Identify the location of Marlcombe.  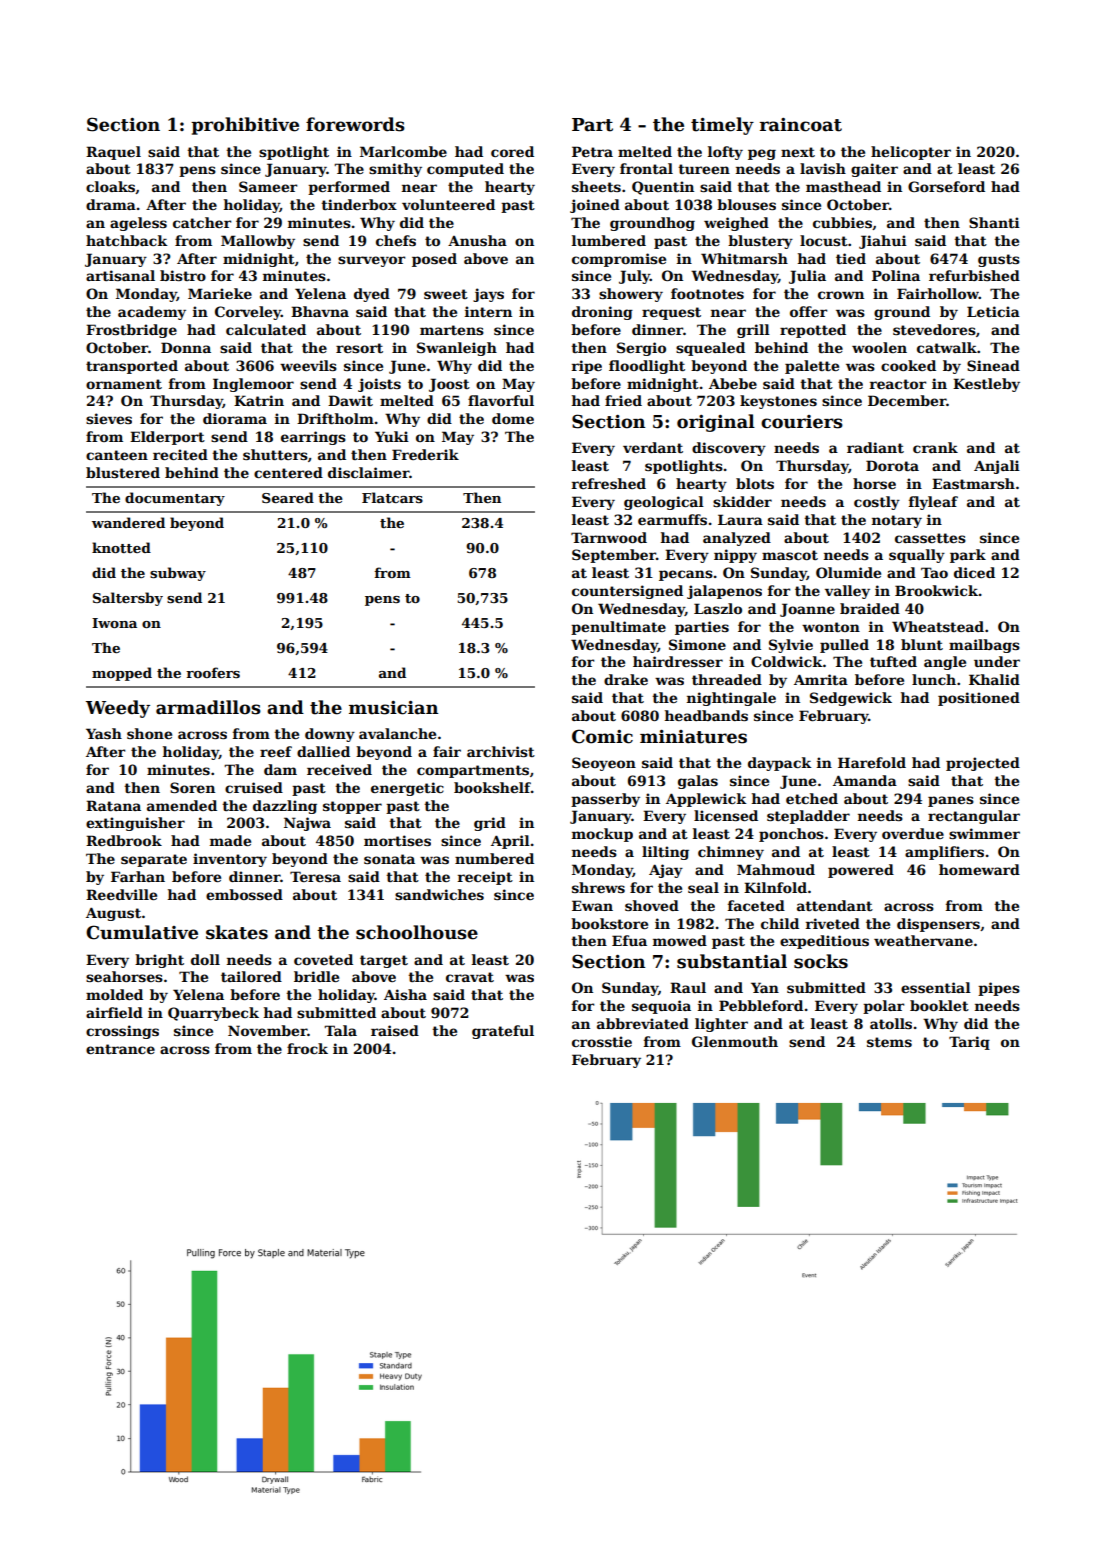
(403, 151).
